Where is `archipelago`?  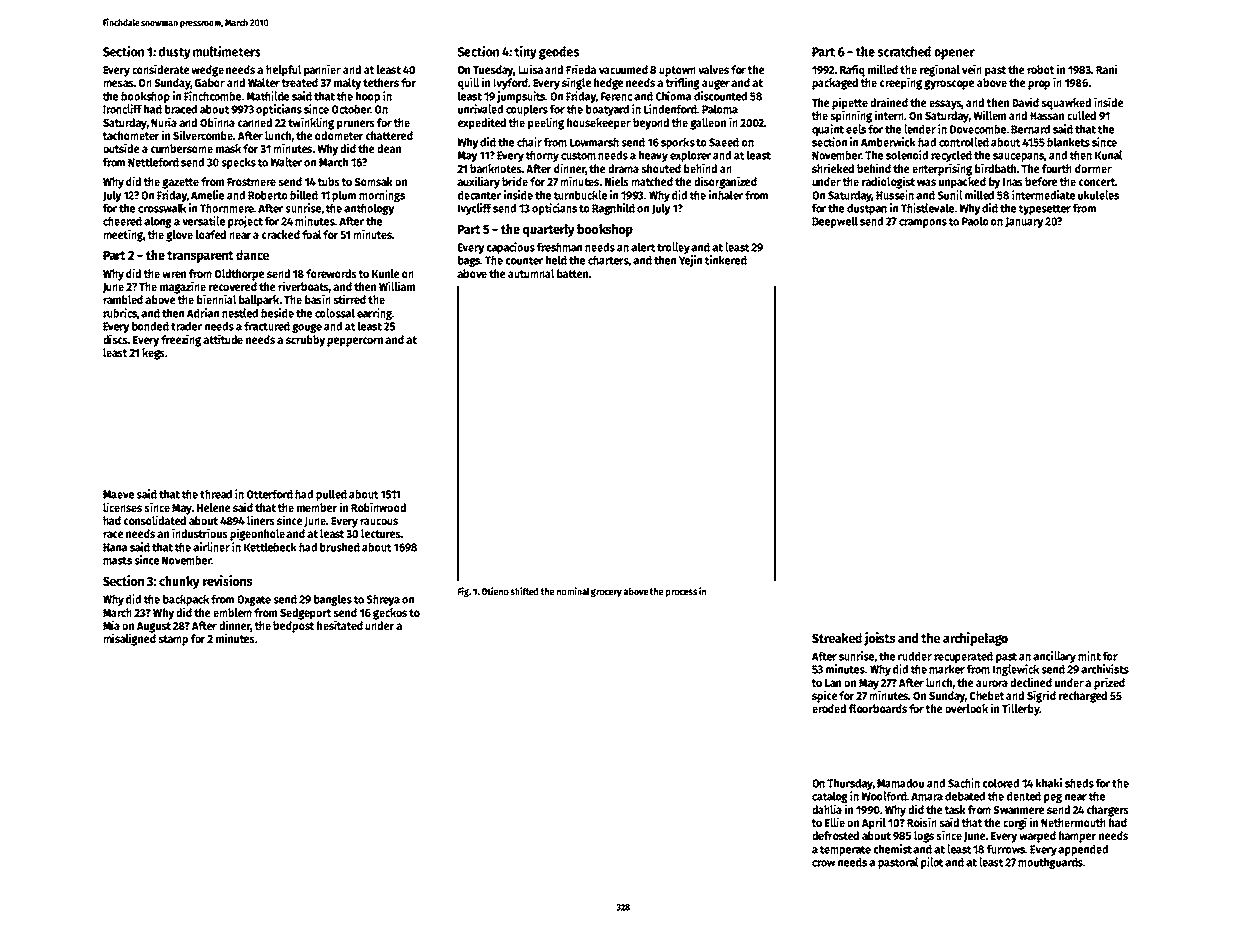
archipelago is located at coordinates (975, 639).
